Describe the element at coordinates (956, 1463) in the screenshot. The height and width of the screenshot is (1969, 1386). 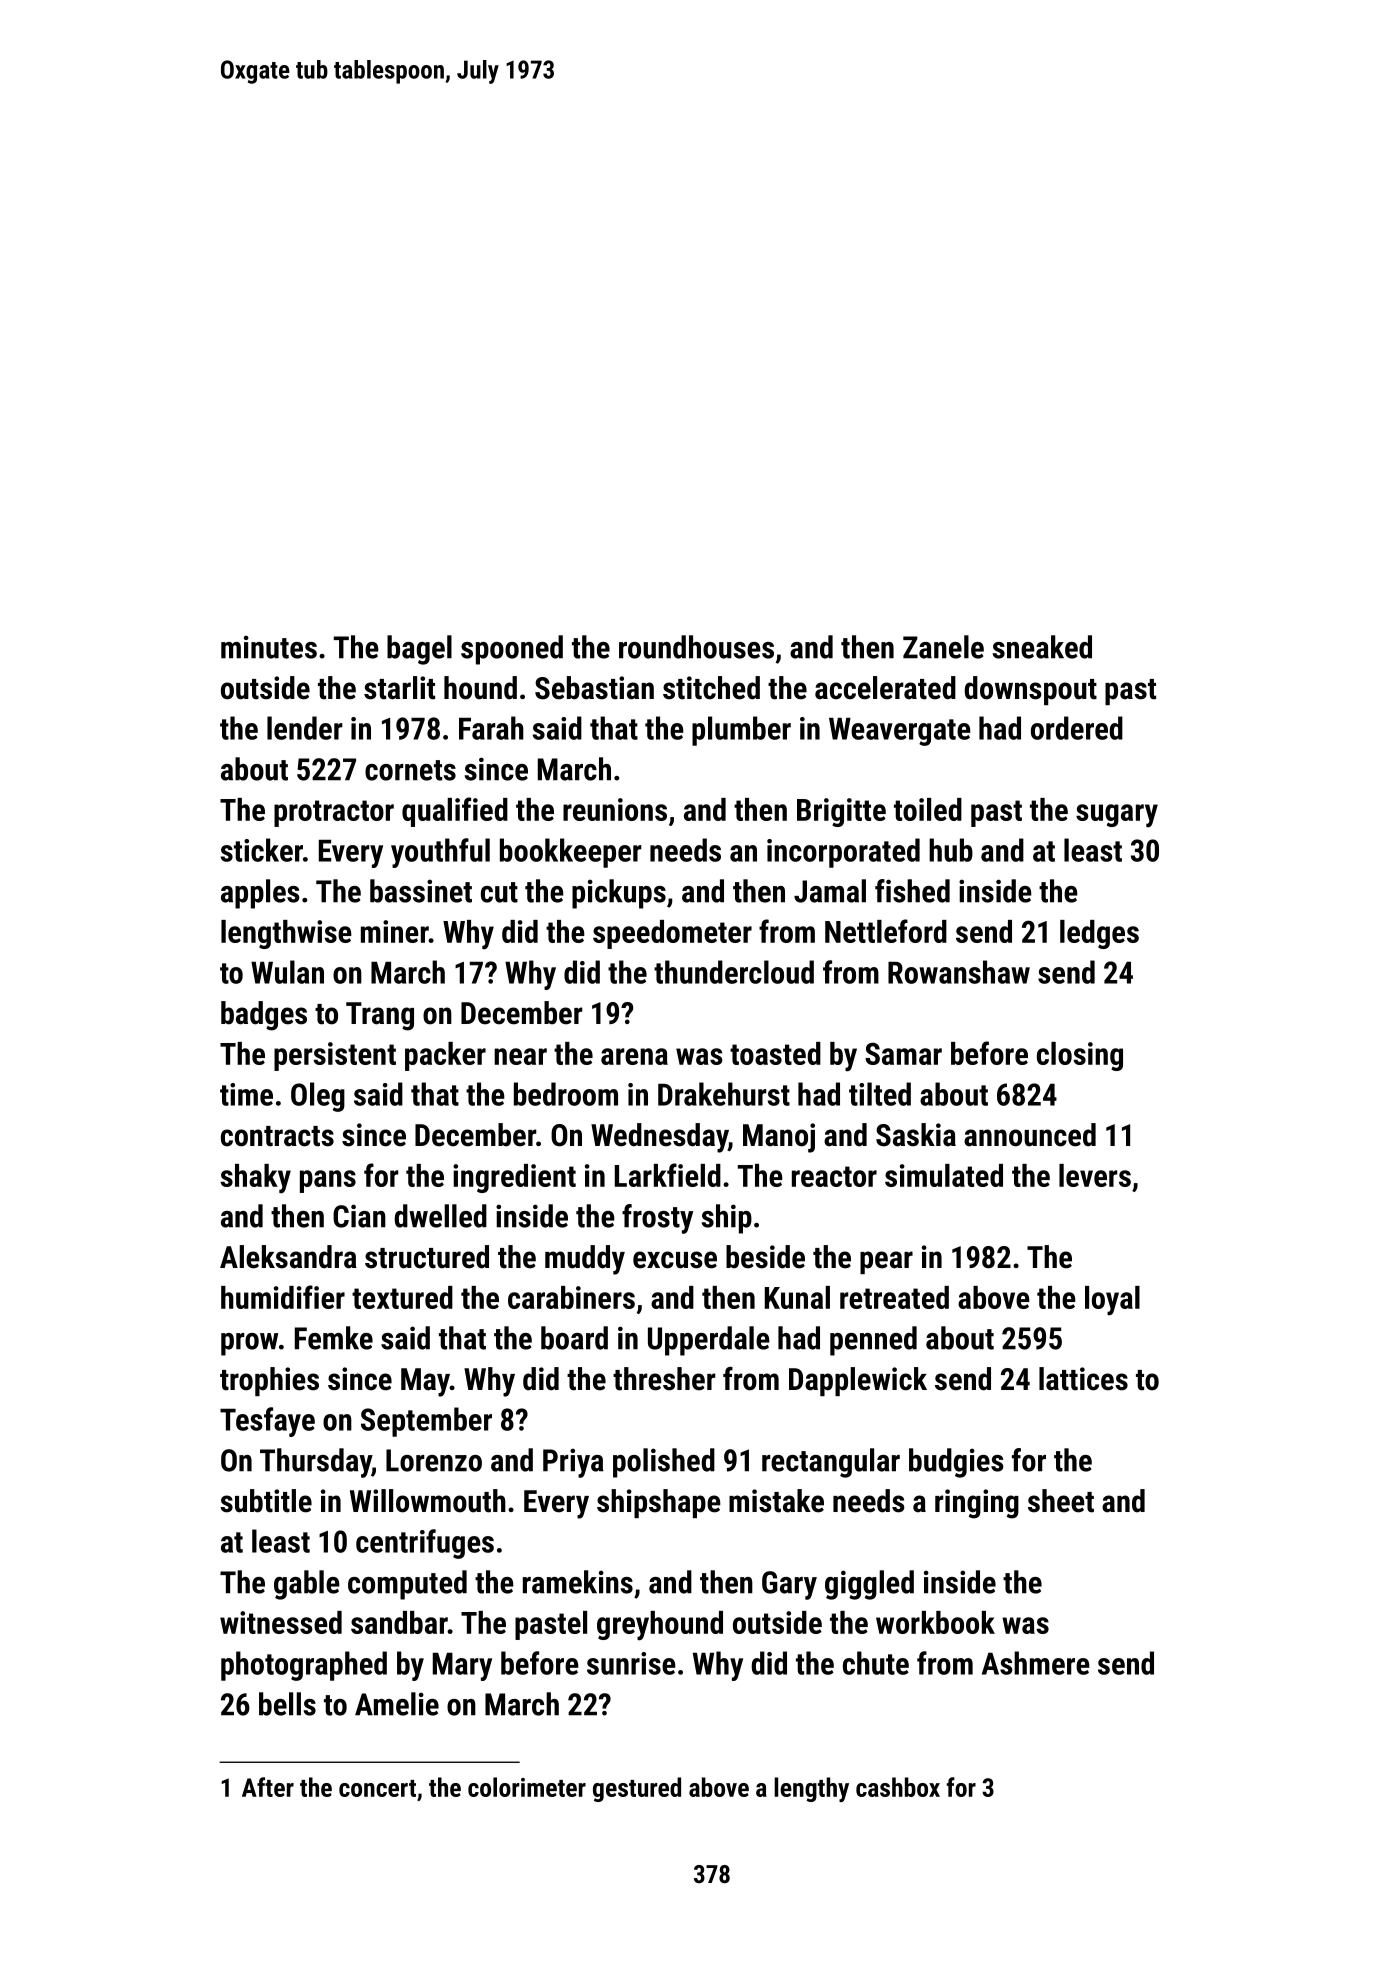
I see `budgies` at that location.
